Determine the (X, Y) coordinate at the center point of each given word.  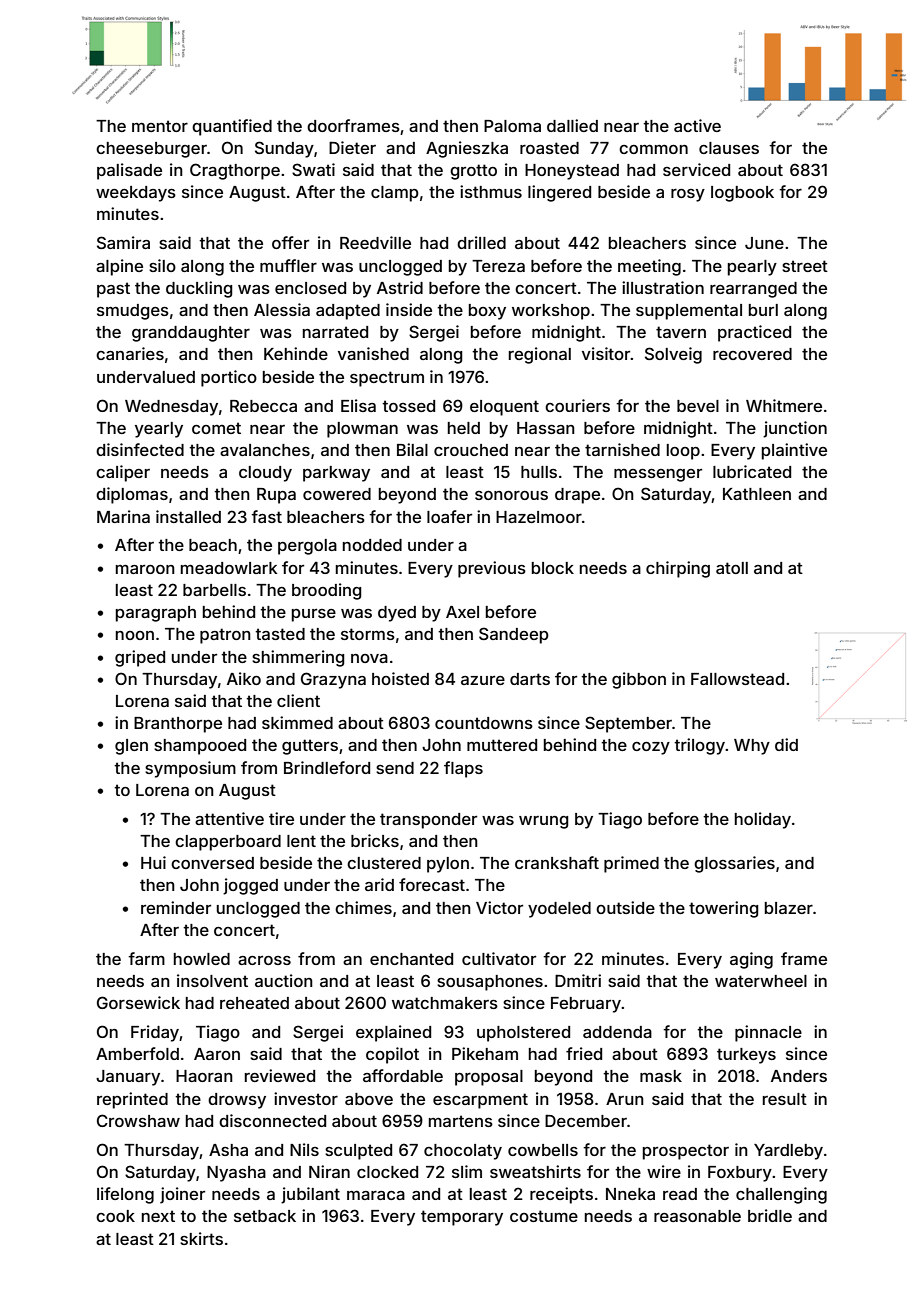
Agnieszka (467, 149)
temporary (462, 1218)
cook (115, 1216)
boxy (487, 312)
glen (131, 747)
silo (162, 265)
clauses (729, 148)
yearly (159, 430)
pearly (752, 268)
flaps (463, 769)
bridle (770, 1215)
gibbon (639, 680)
